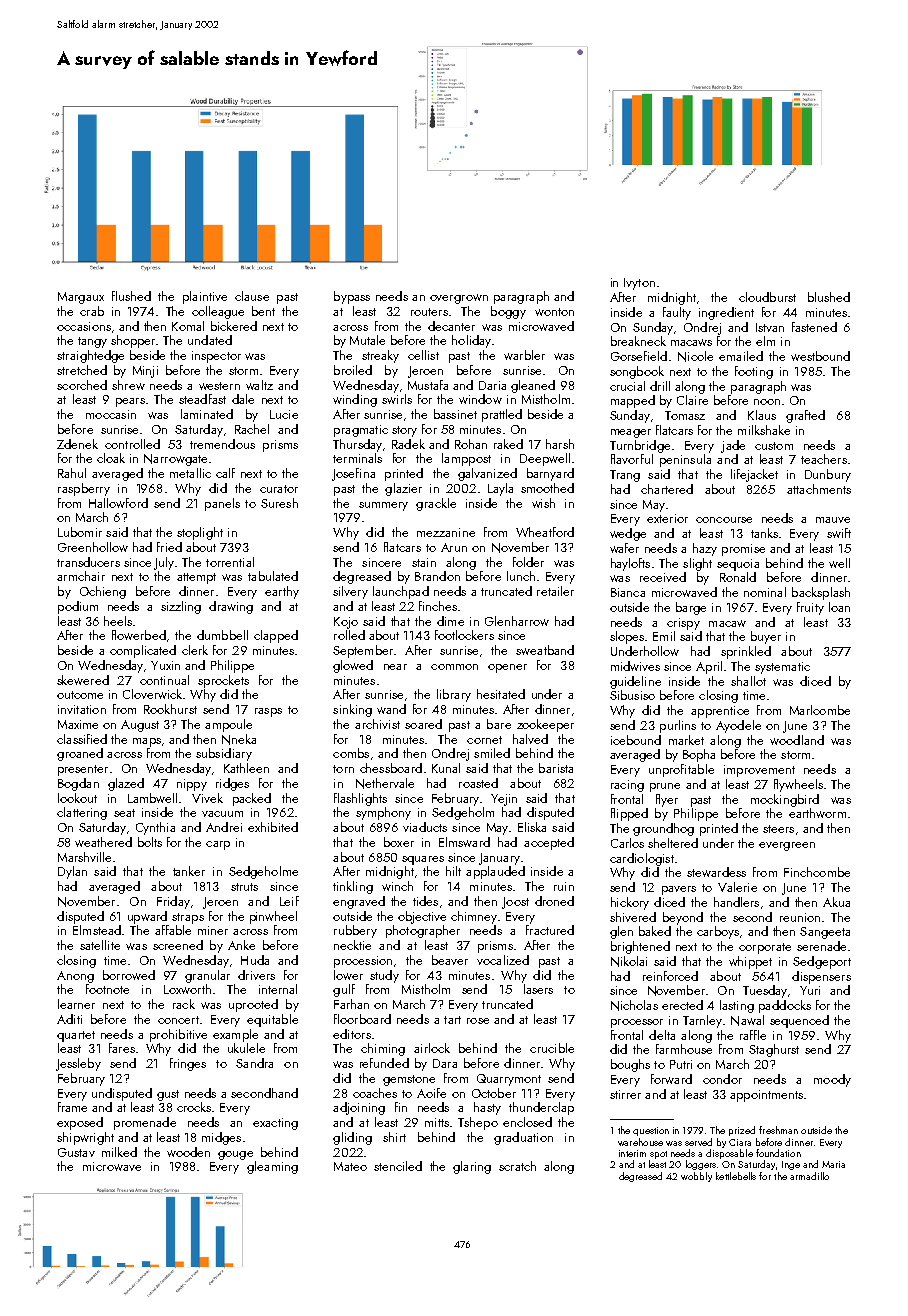  What do you see at coordinates (699, 755) in the document?
I see `Bopha` at bounding box center [699, 755].
